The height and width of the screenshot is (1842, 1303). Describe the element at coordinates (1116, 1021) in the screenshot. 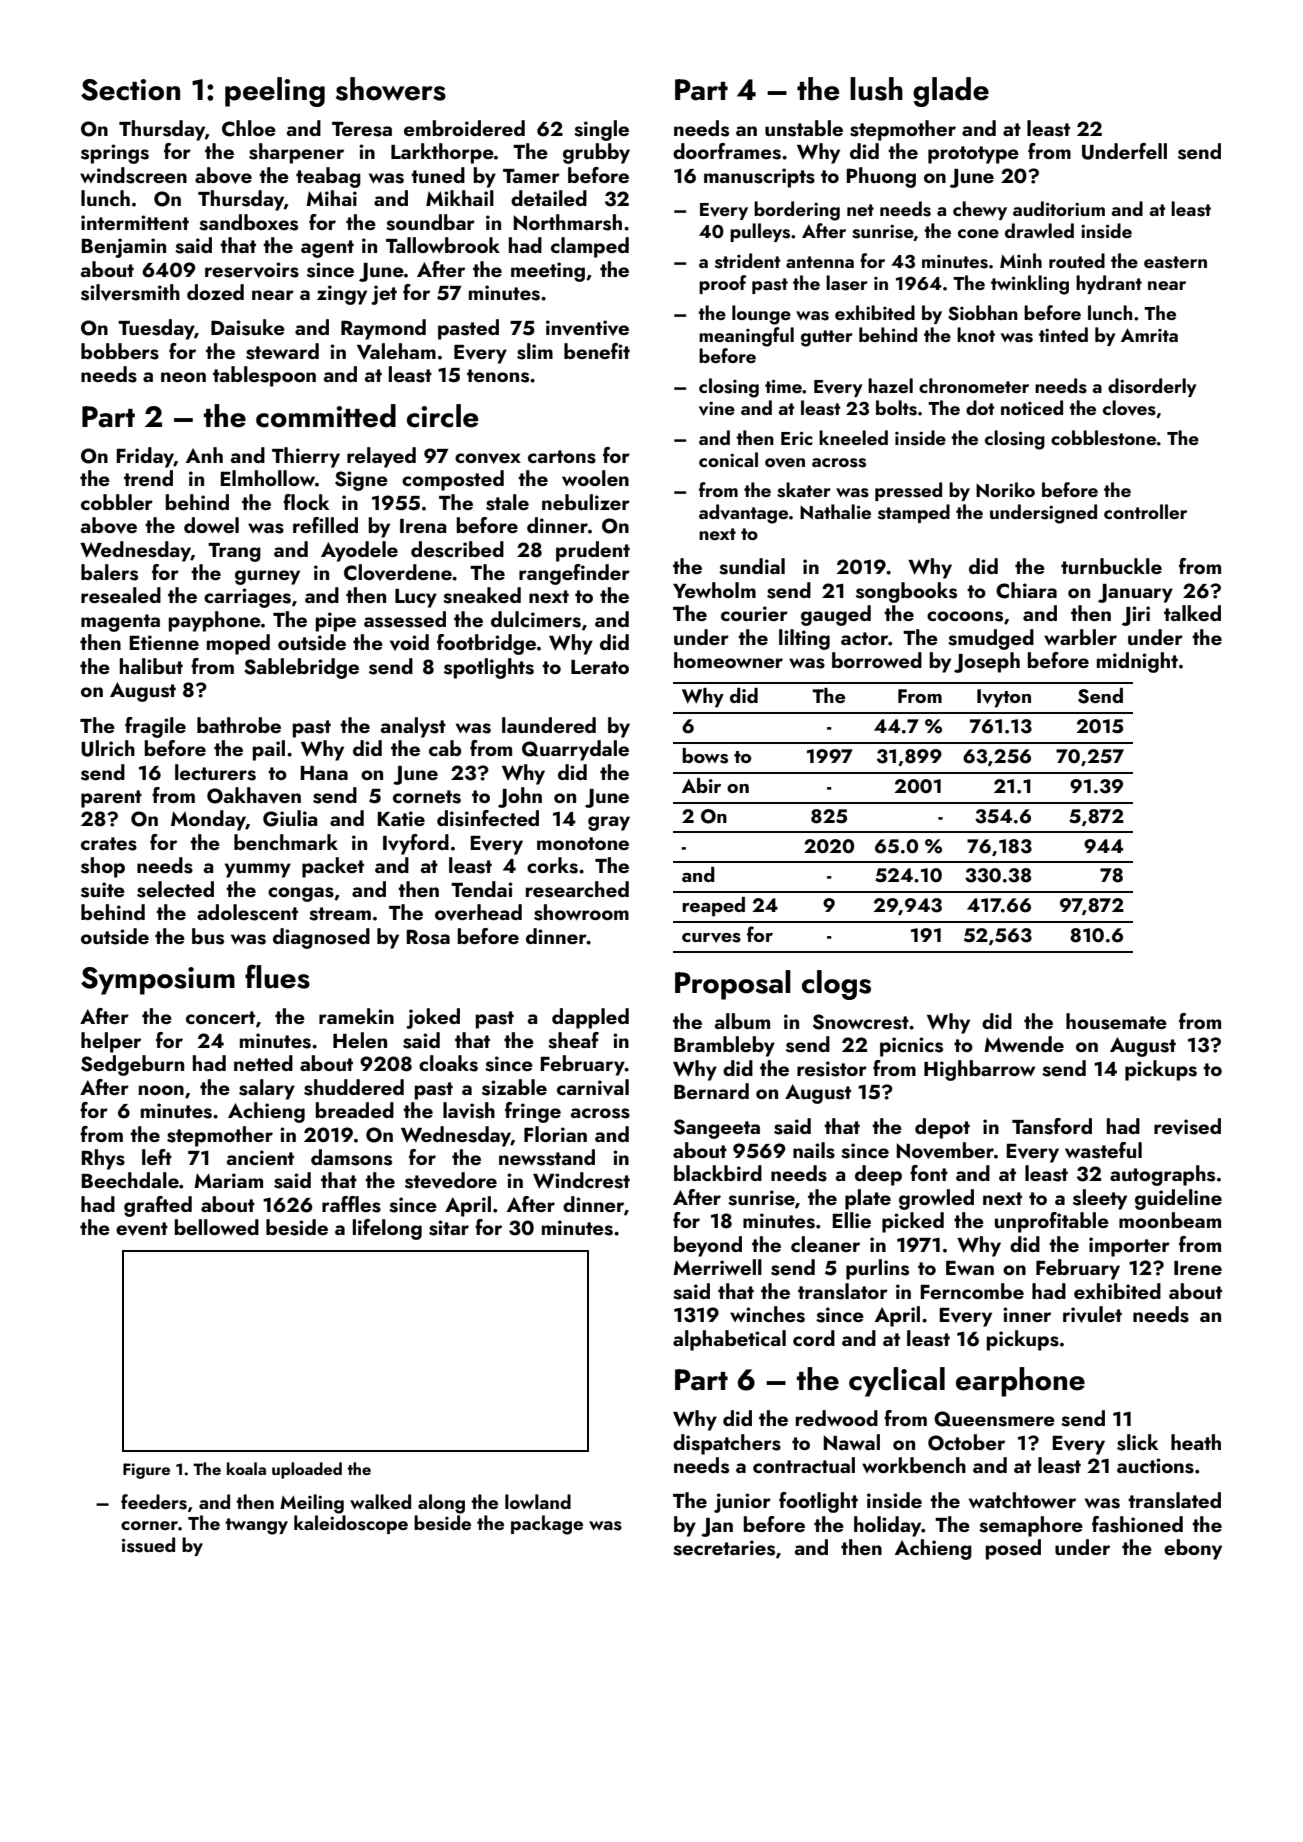

I see `housemate` at that location.
